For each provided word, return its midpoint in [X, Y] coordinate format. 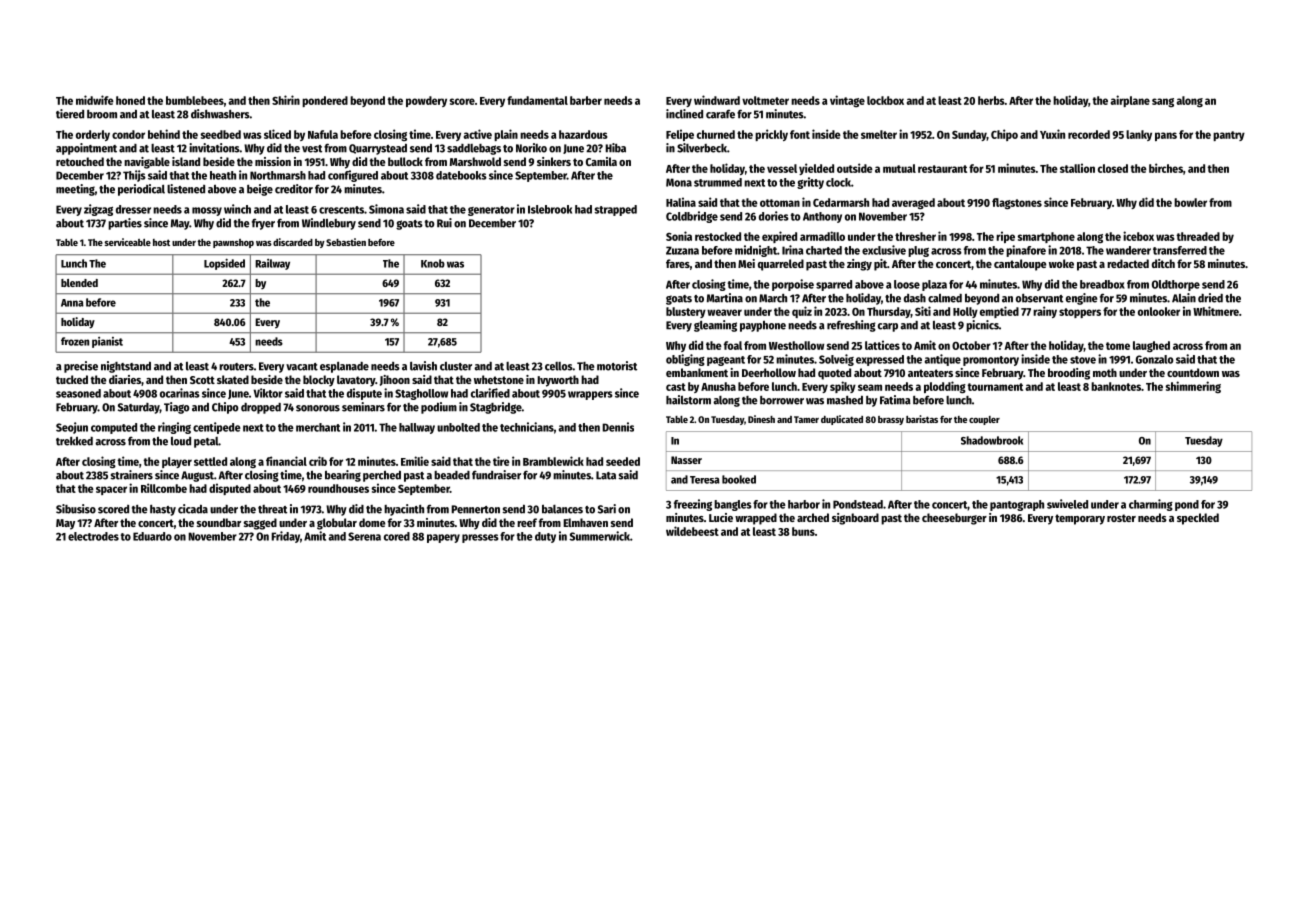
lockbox [885, 100]
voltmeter [765, 100]
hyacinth [404, 510]
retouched [80, 161]
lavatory [356, 381]
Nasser [686, 460]
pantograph [1017, 505]
